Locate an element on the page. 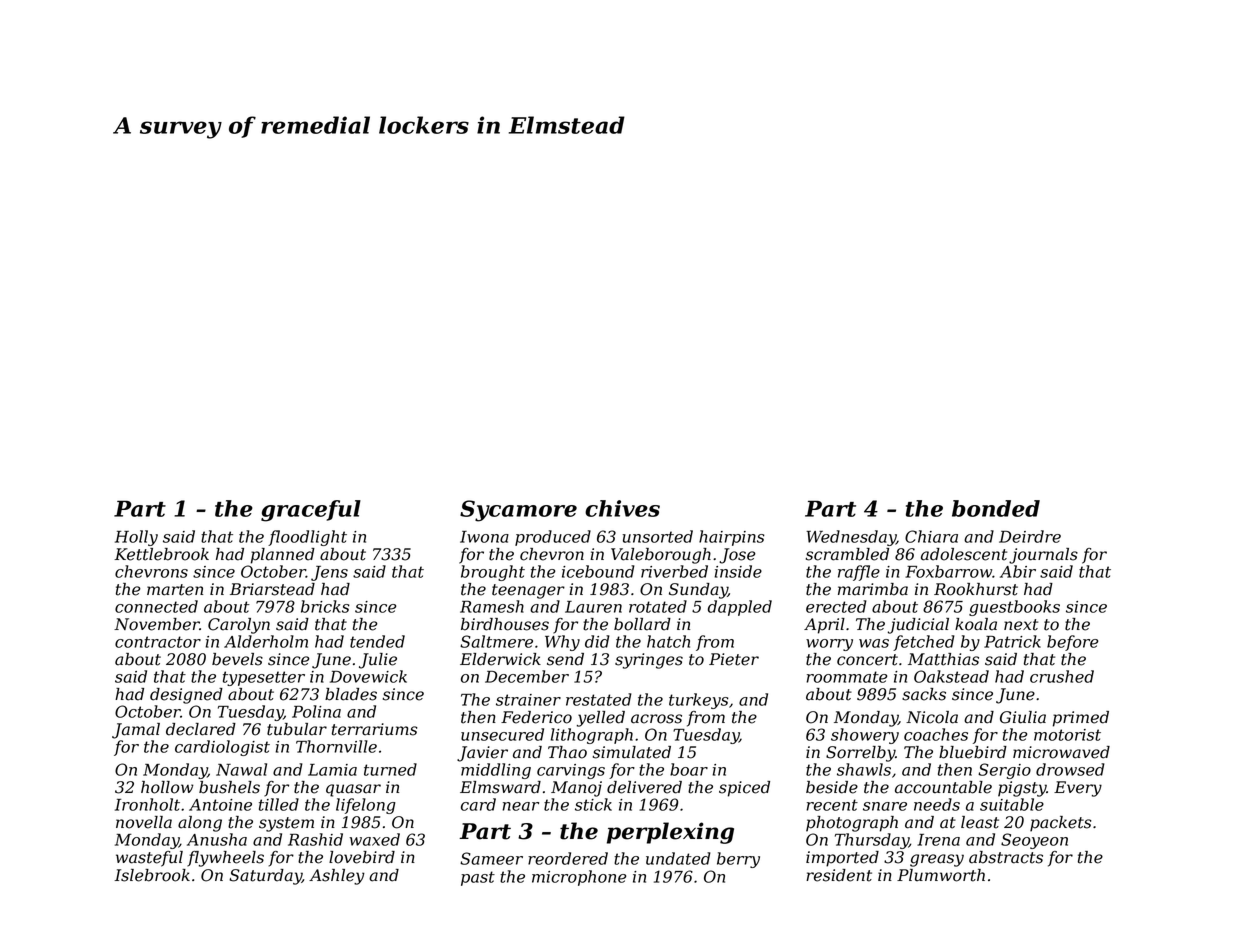  beside is located at coordinates (832, 787).
